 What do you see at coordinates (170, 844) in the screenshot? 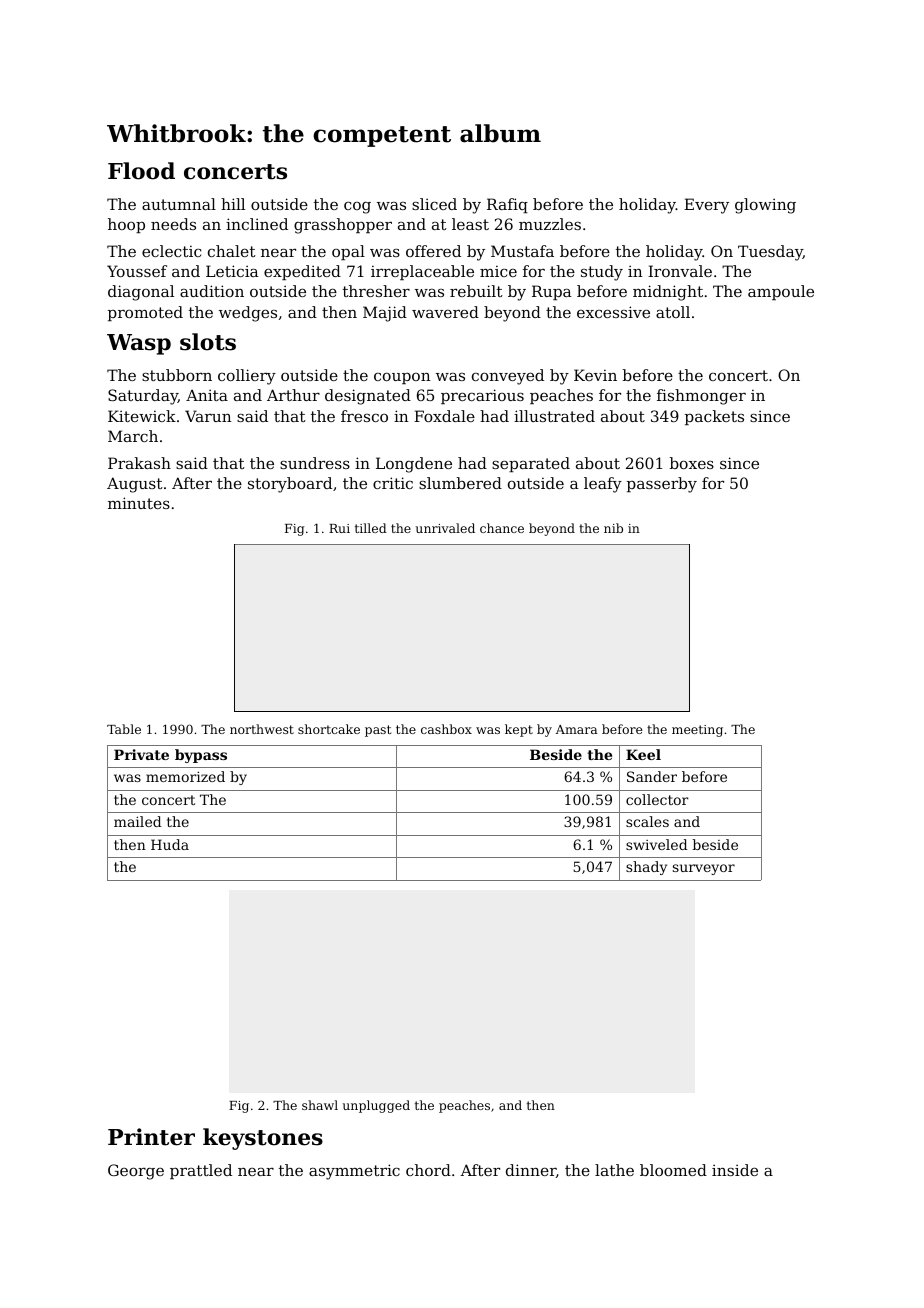
I see `Huda` at bounding box center [170, 844].
